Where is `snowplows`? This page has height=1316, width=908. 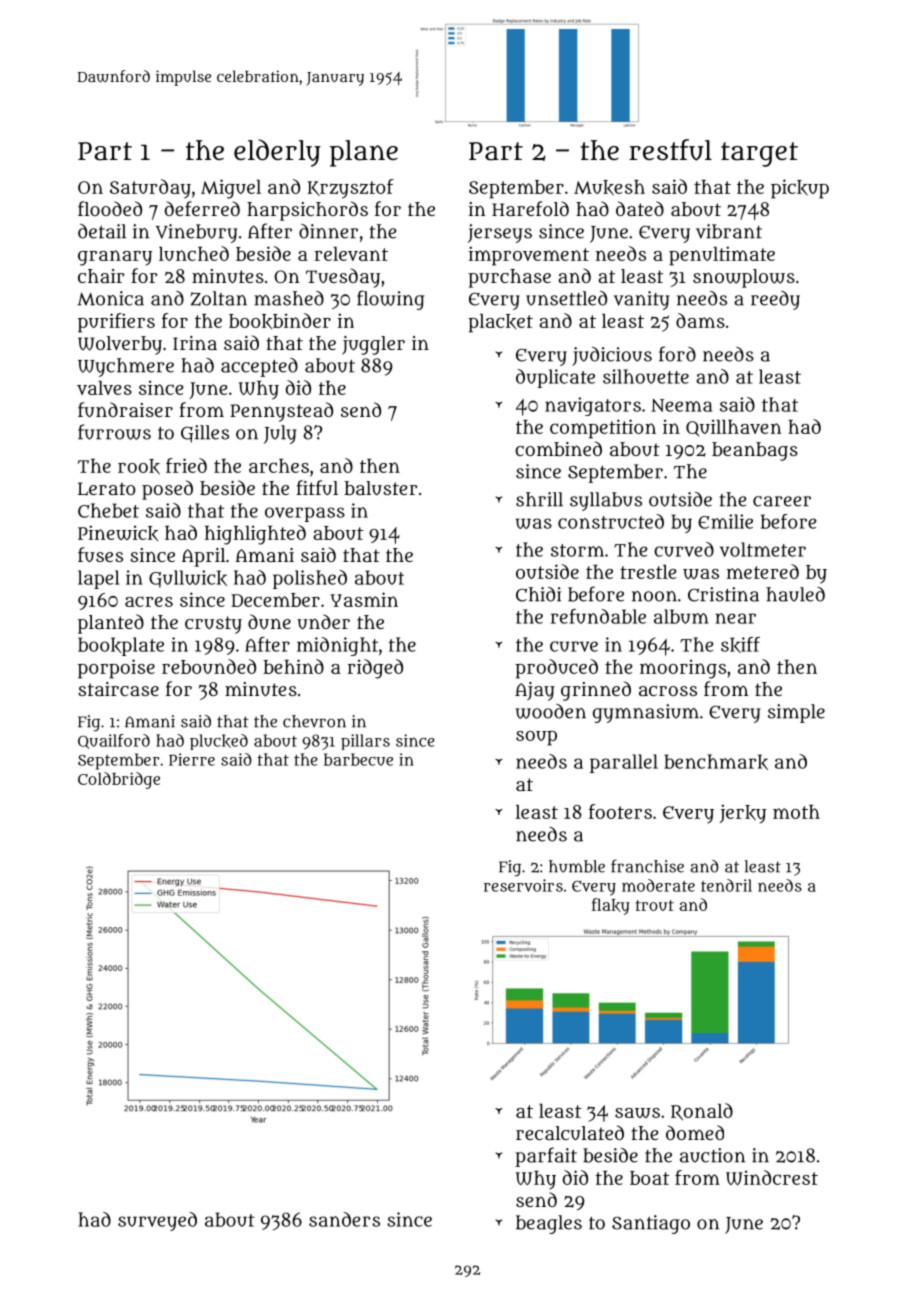 snowplows is located at coordinates (744, 278).
